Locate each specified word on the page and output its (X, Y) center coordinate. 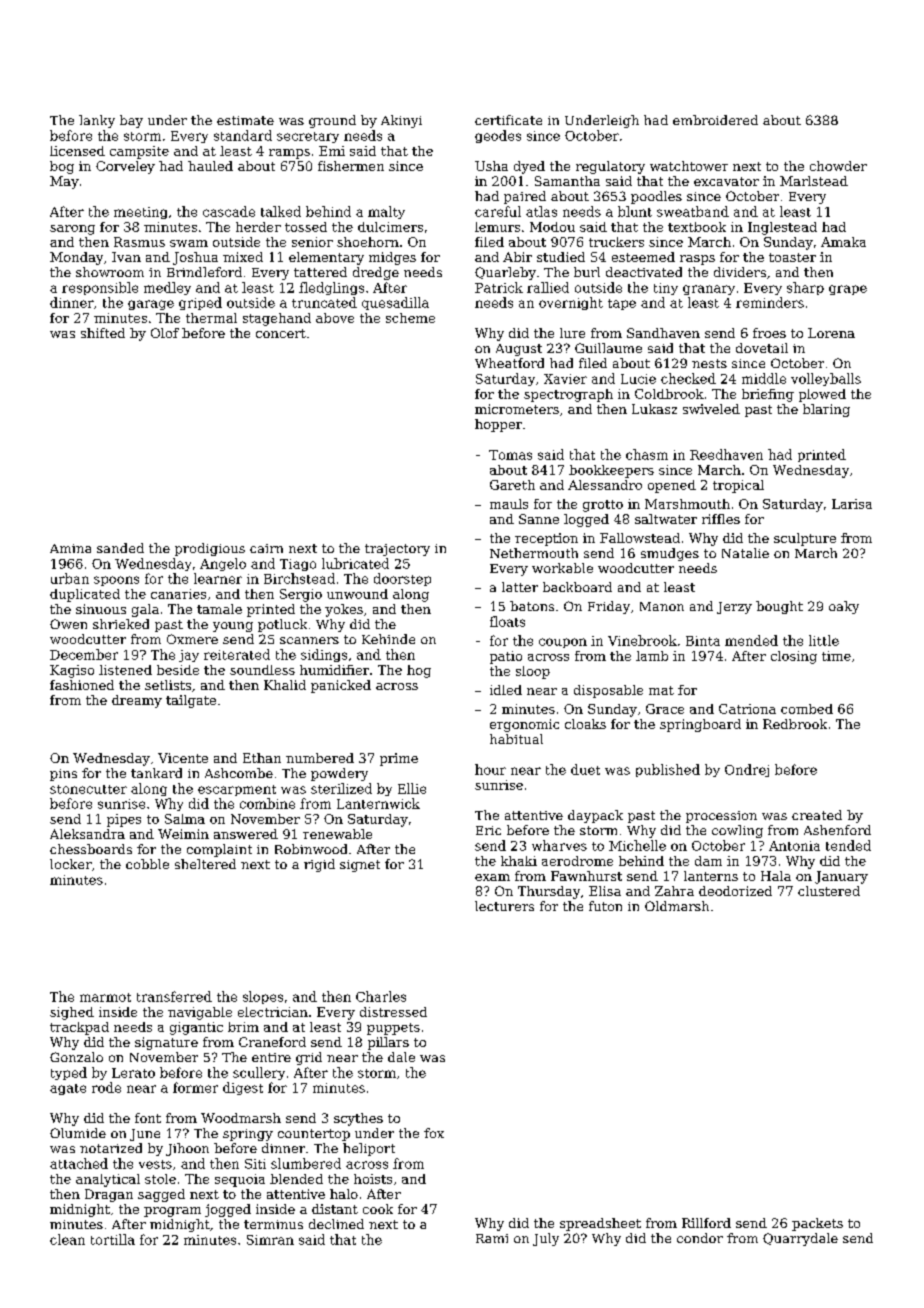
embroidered (715, 120)
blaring (826, 410)
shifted (103, 333)
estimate (245, 120)
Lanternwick (378, 803)
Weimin (183, 834)
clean (67, 1239)
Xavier (565, 379)
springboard (700, 725)
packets (817, 1224)
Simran (270, 1240)
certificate (508, 120)
